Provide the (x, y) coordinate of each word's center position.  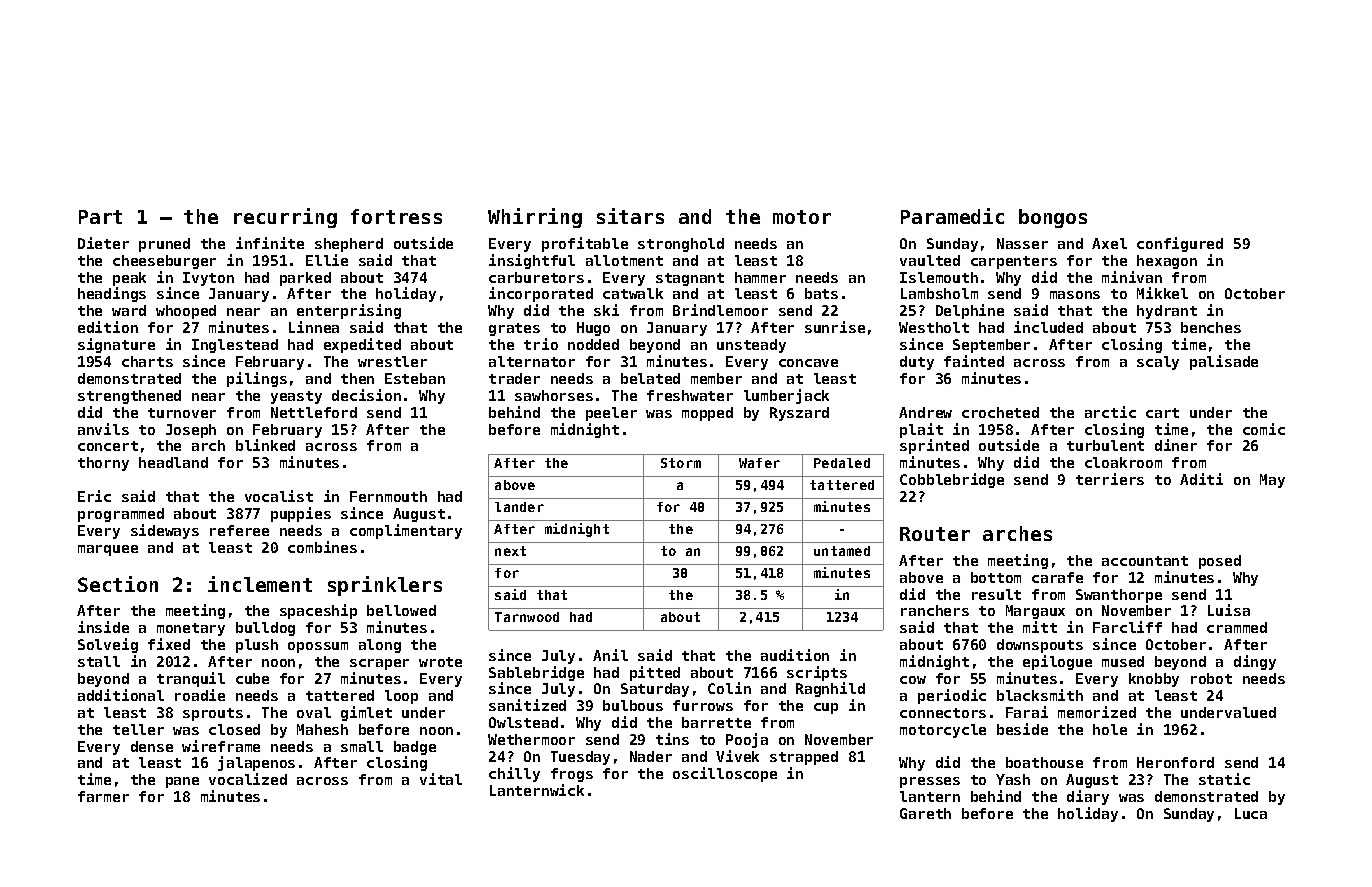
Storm (681, 463)
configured (1180, 244)
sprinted (934, 446)
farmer (103, 796)
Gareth (925, 813)
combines (322, 547)
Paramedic (952, 216)
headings (112, 294)
